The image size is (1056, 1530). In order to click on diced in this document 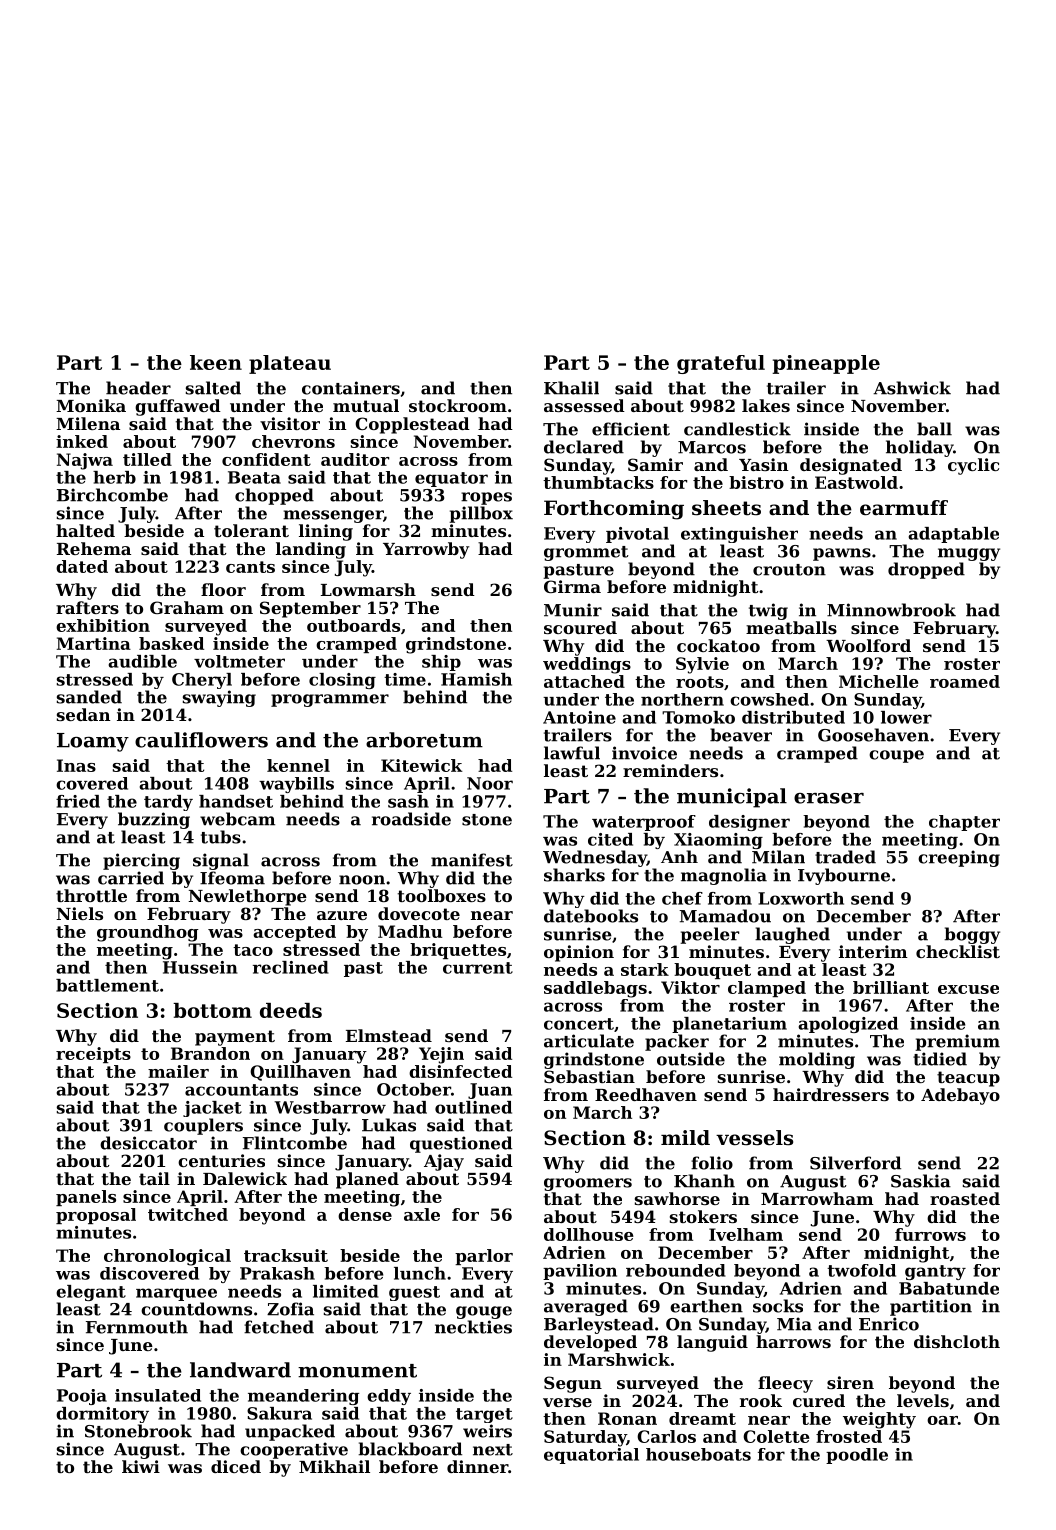, I will do `click(236, 1466)`.
